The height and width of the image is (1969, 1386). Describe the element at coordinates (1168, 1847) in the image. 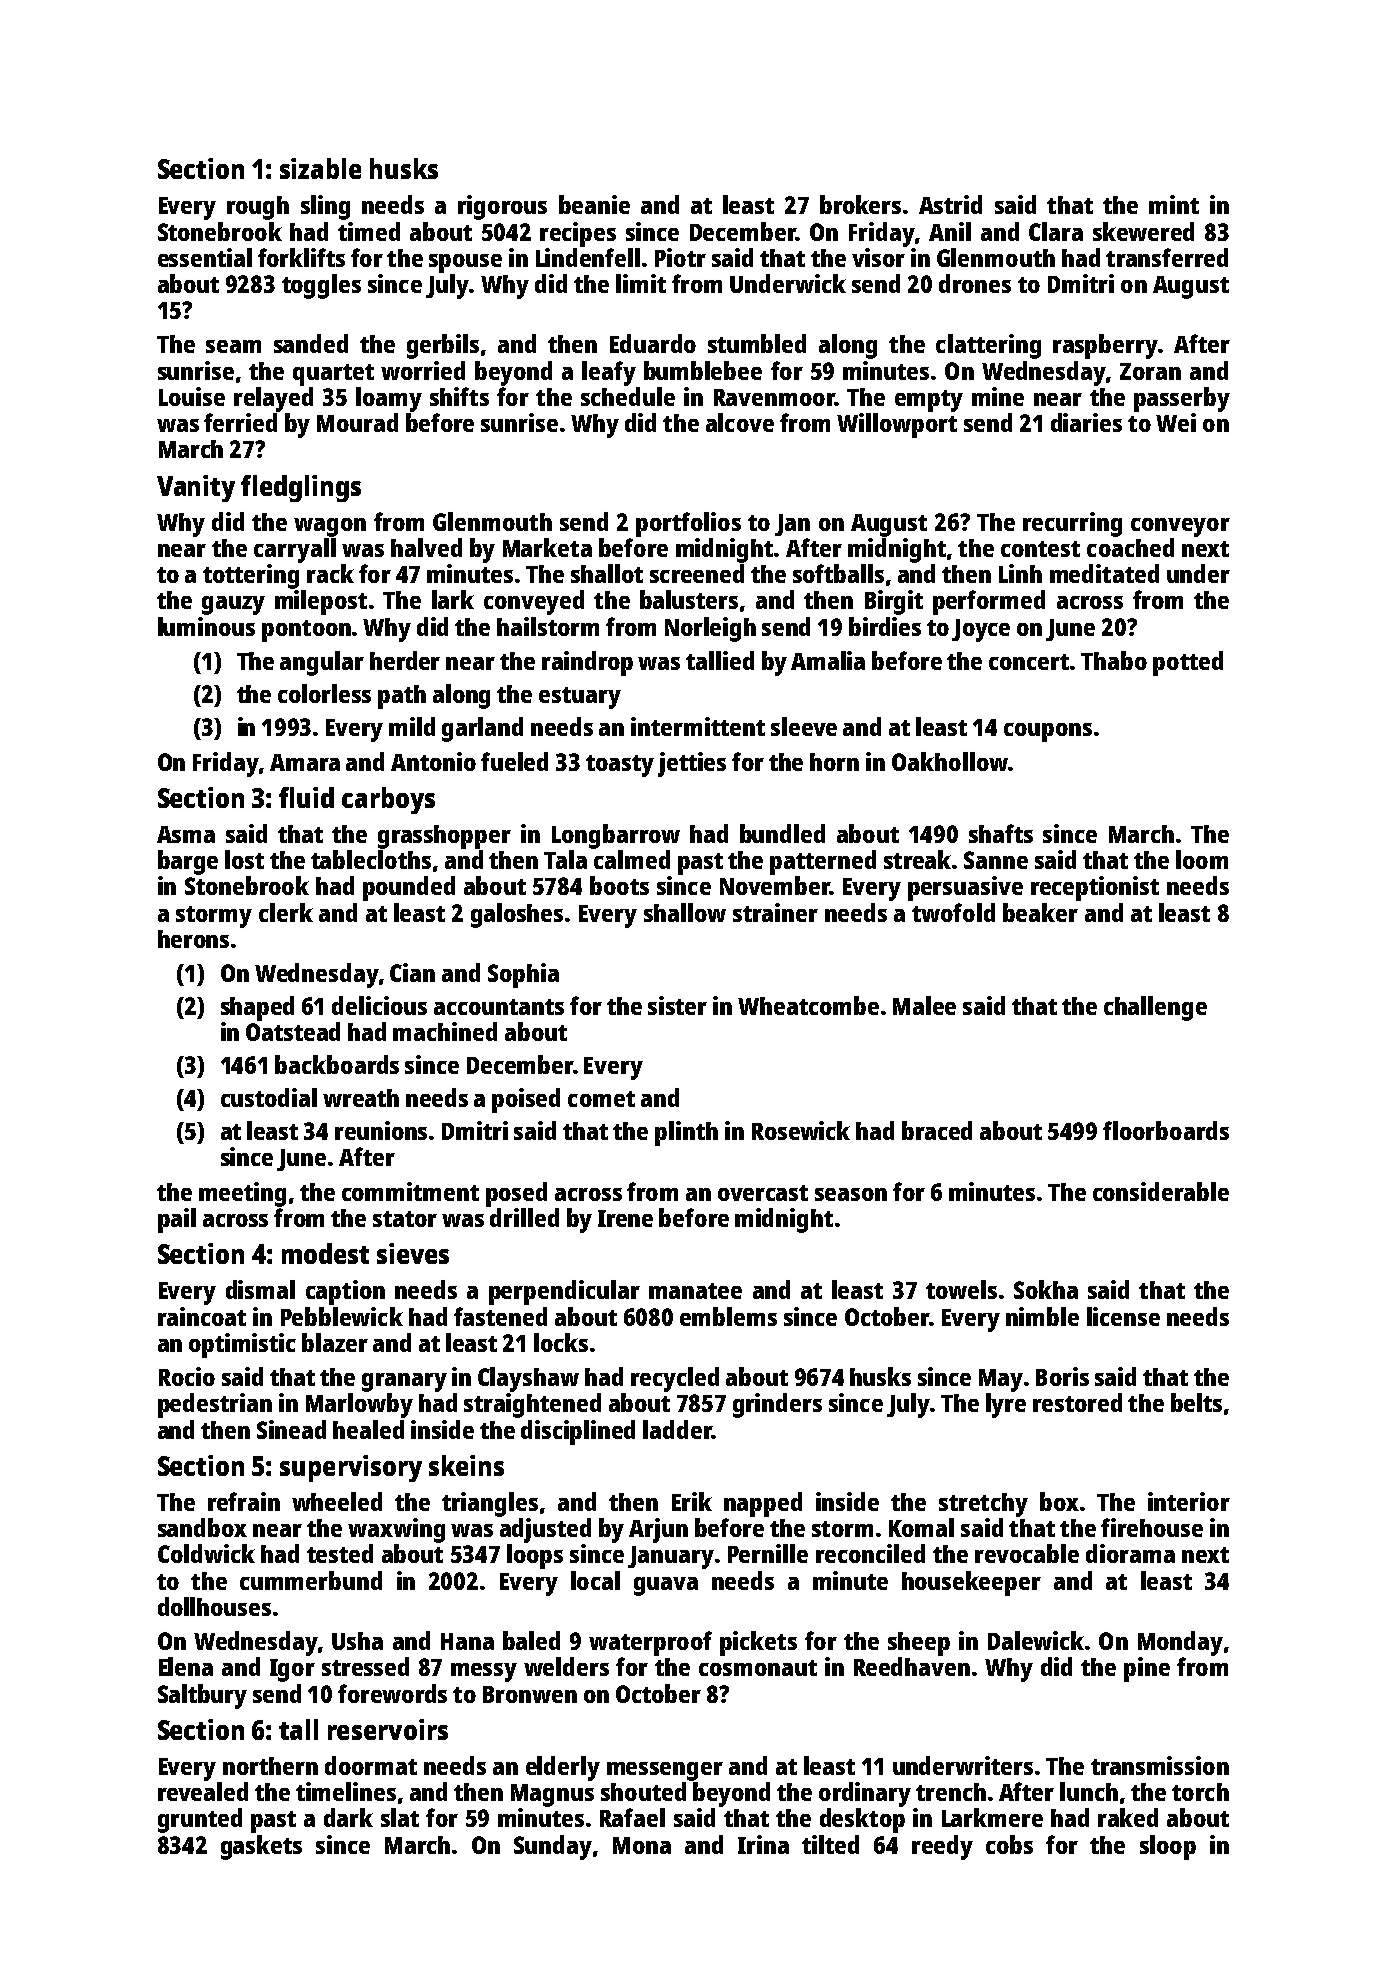

I see `sloop` at that location.
